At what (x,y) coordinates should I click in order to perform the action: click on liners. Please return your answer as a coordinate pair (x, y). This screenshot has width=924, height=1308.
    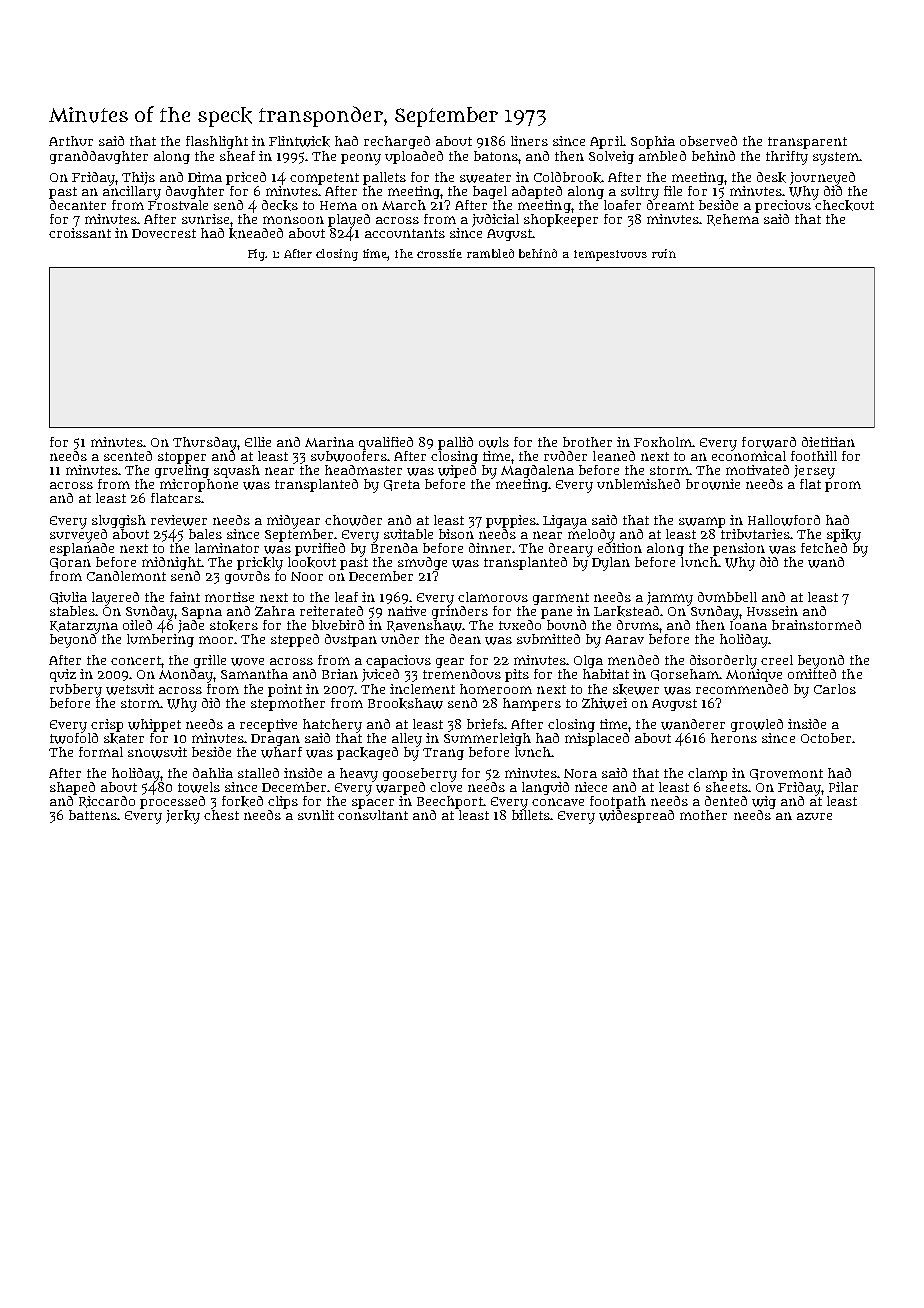
    Looking at the image, I should click on (529, 141).
